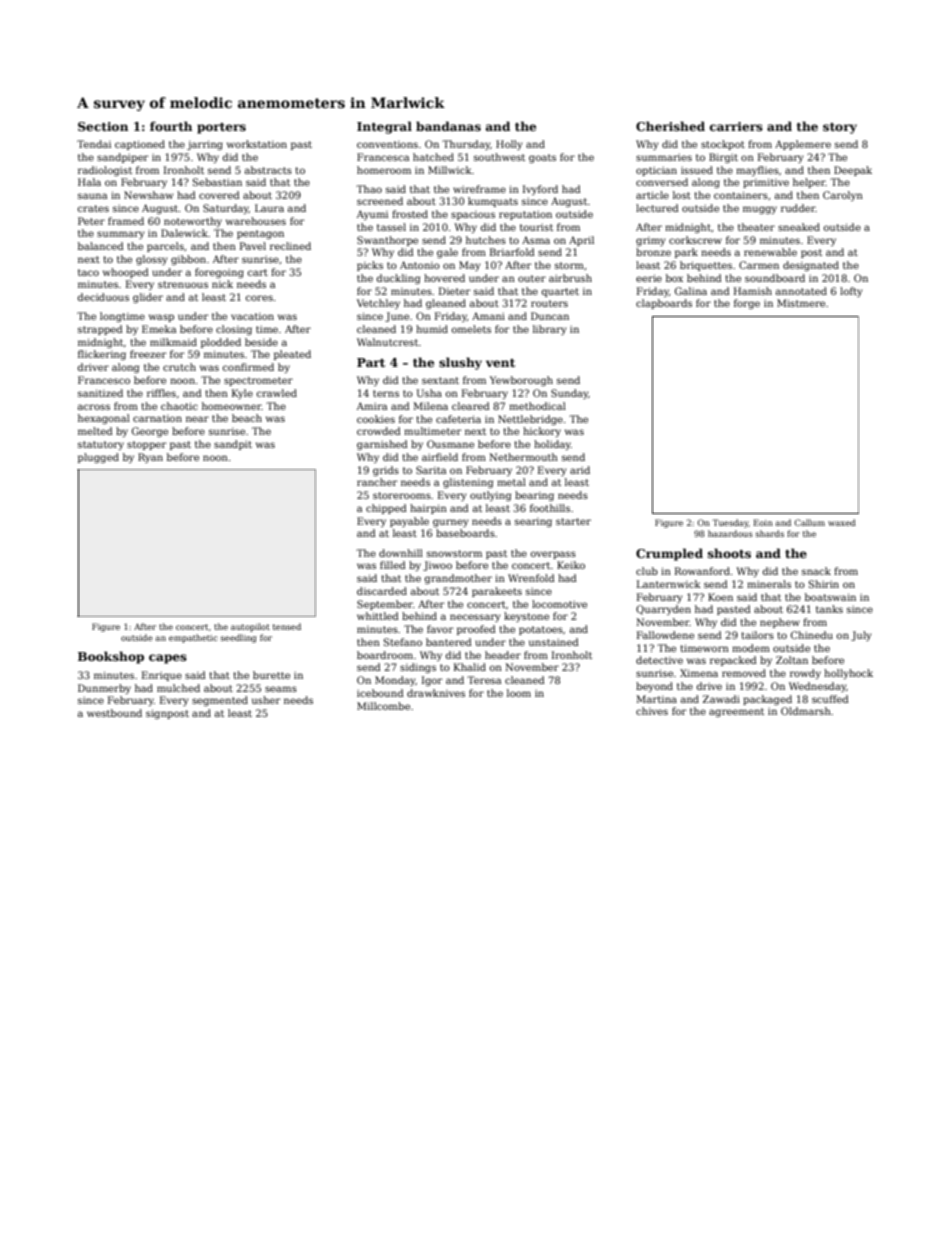  I want to click on frosted, so click(410, 214).
